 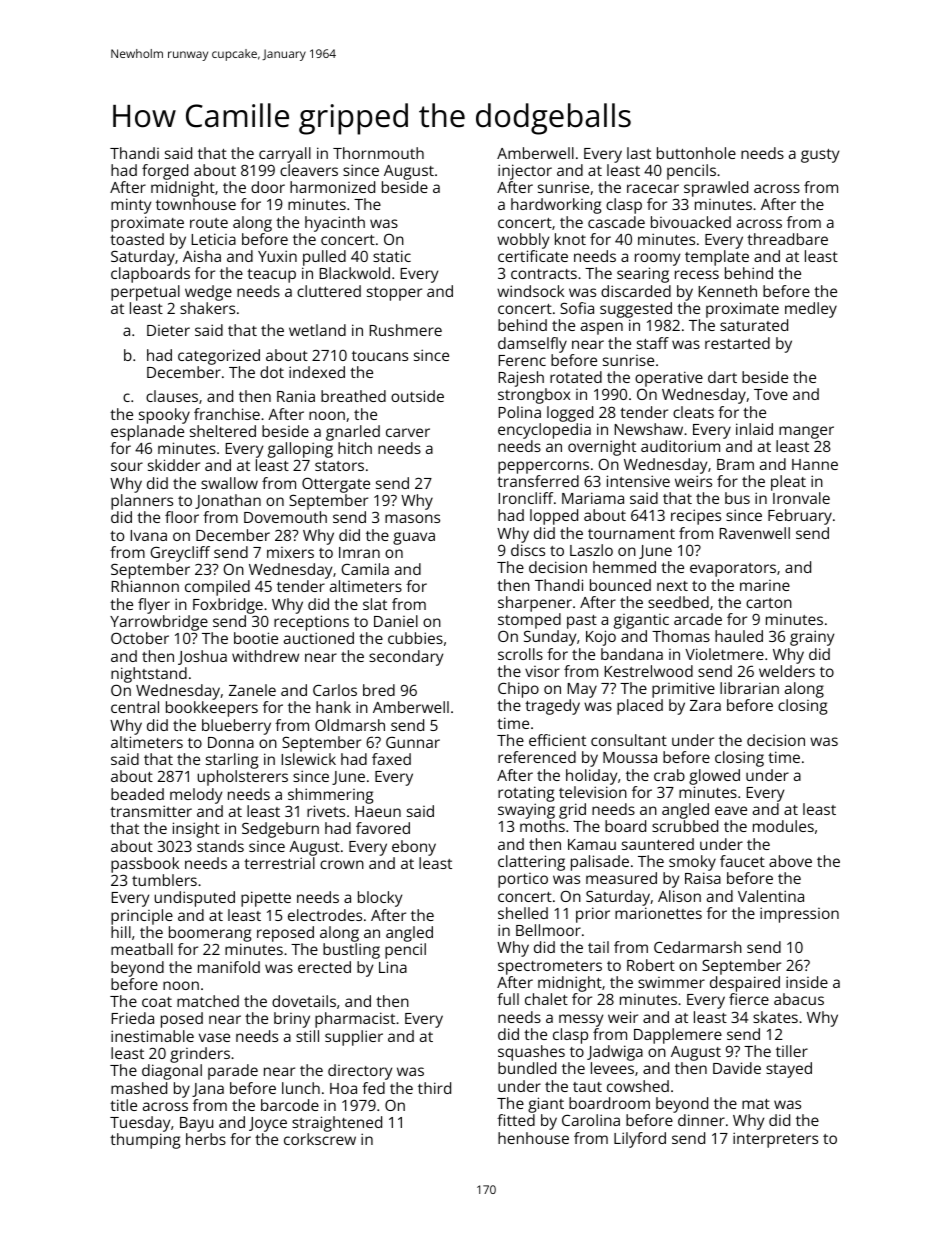 I want to click on forged, so click(x=165, y=172).
